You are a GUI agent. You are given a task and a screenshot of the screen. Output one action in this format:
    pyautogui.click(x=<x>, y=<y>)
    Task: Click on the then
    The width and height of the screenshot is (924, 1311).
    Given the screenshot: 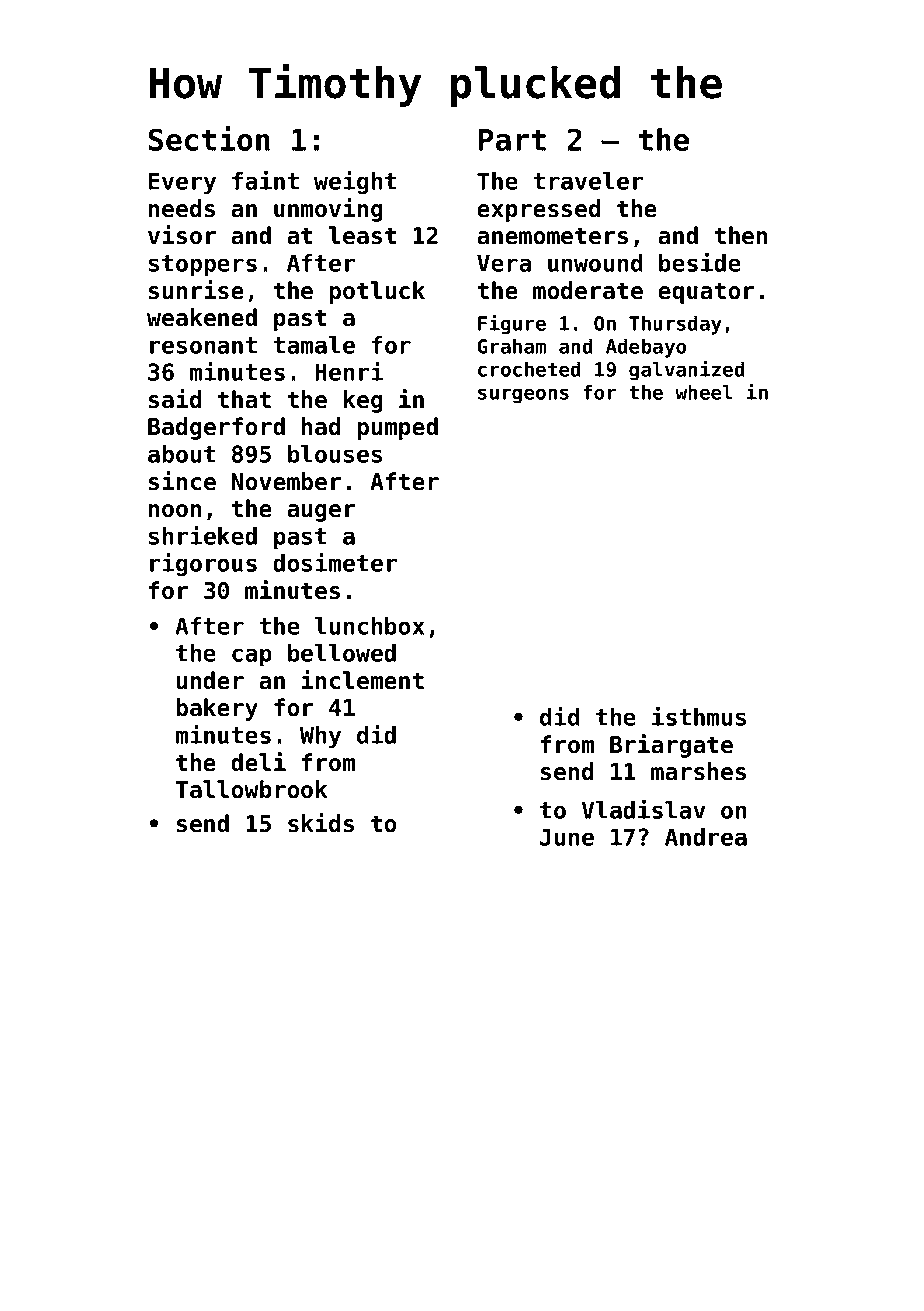 What is the action you would take?
    pyautogui.click(x=740, y=235)
